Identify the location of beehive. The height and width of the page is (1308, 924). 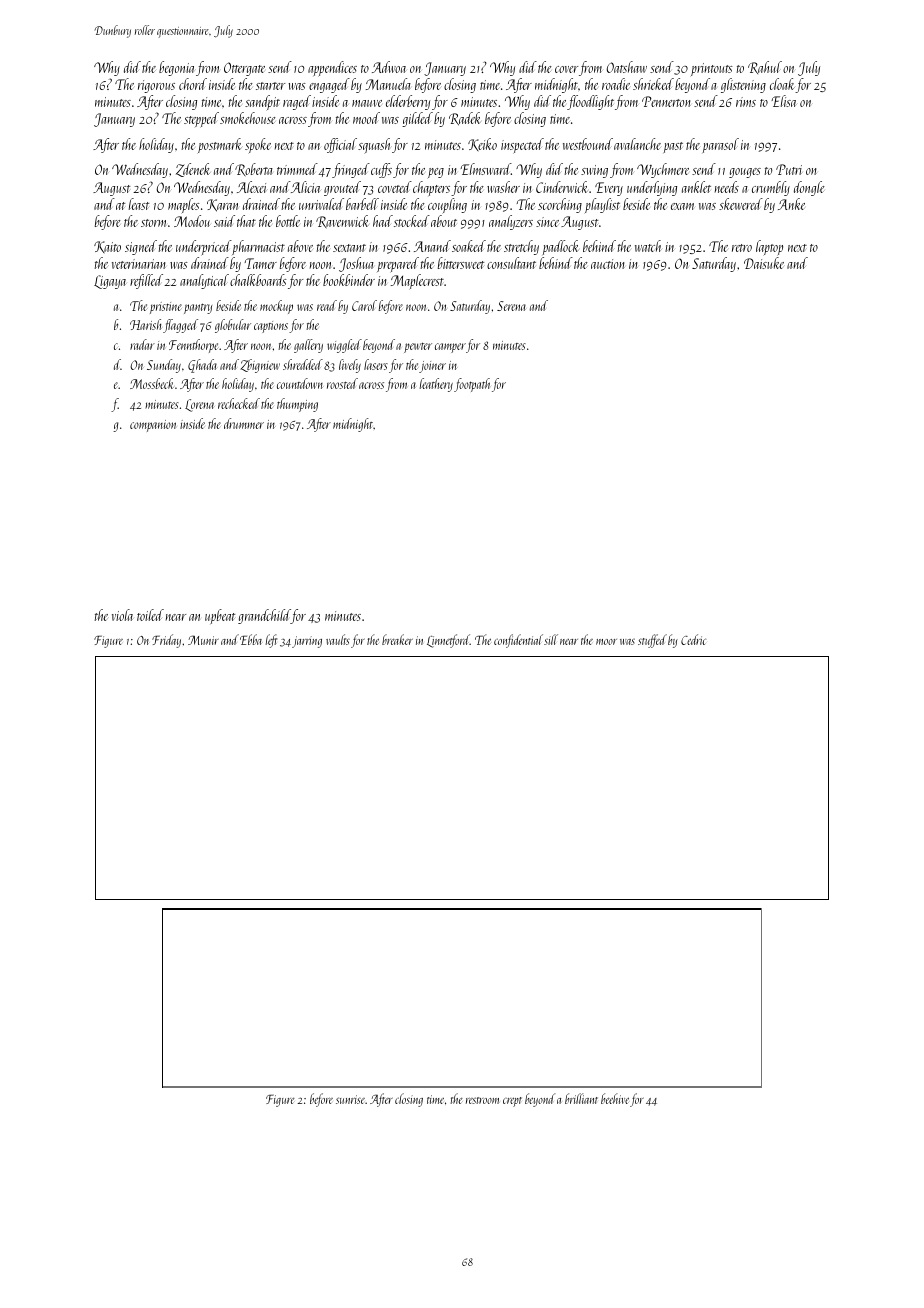
(615, 1098).
